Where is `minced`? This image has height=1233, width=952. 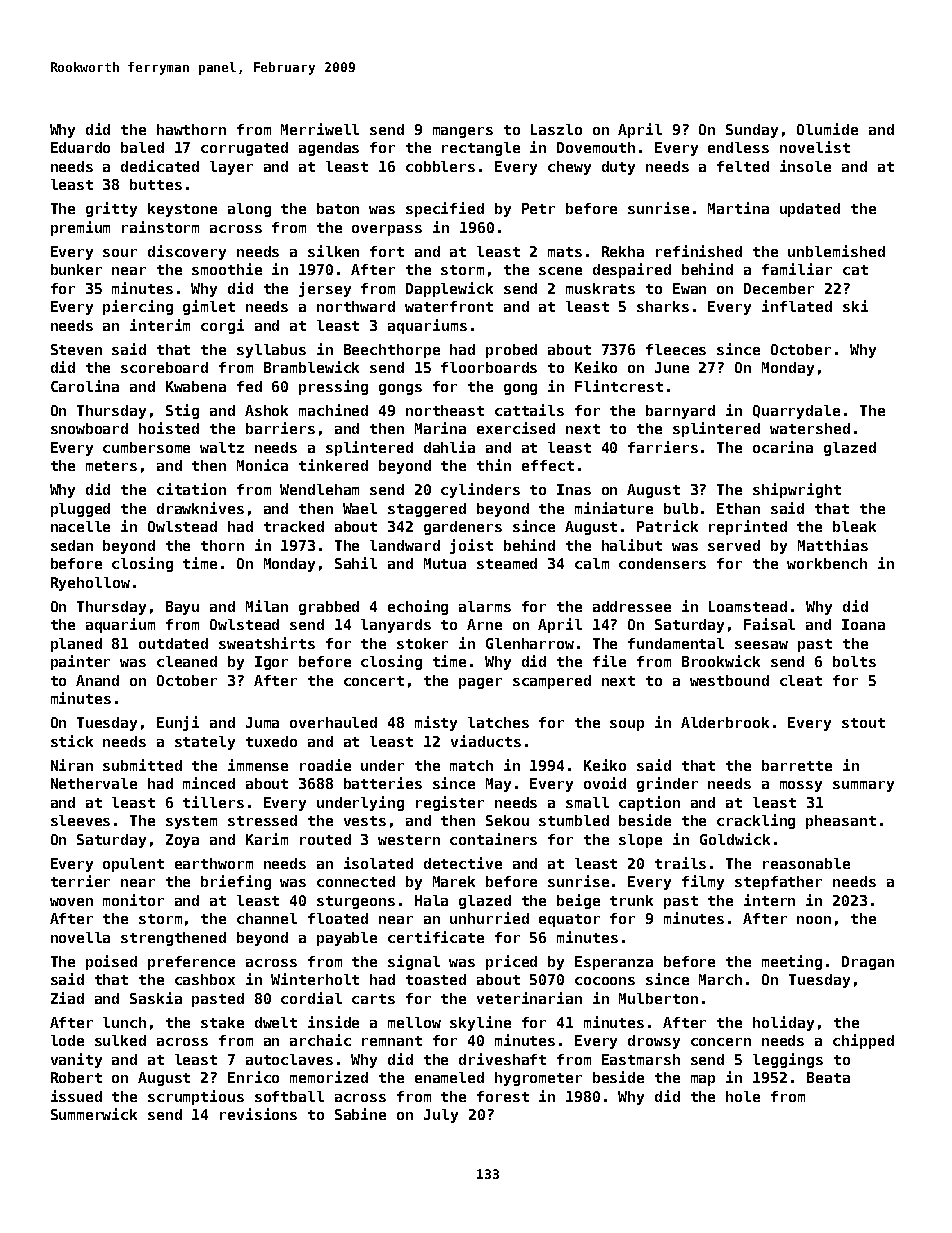
minced is located at coordinates (209, 783).
